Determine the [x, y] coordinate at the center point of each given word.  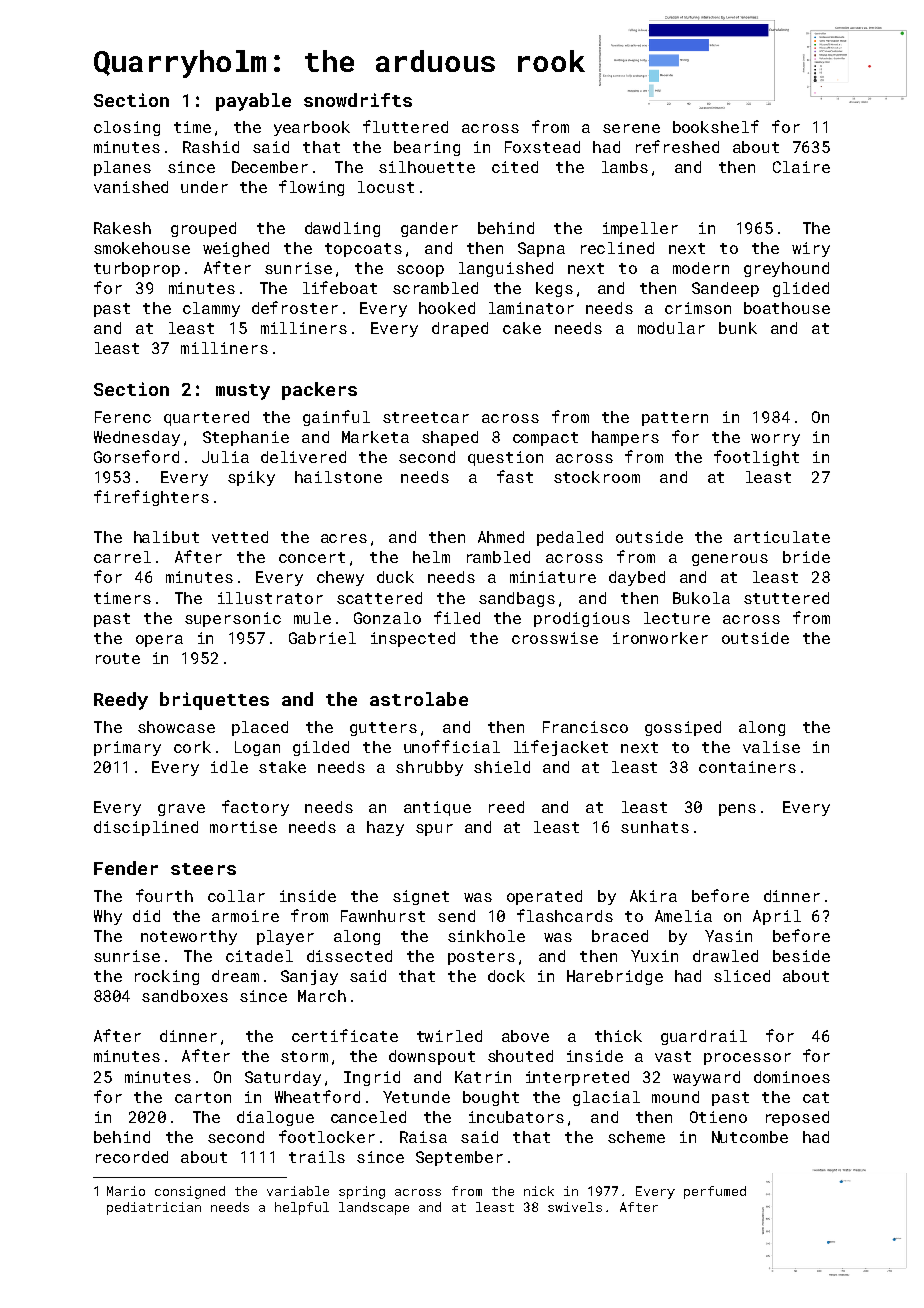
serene [631, 128]
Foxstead [542, 147]
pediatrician [154, 1208]
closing [127, 128]
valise [771, 747]
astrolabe [419, 699]
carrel [122, 557]
